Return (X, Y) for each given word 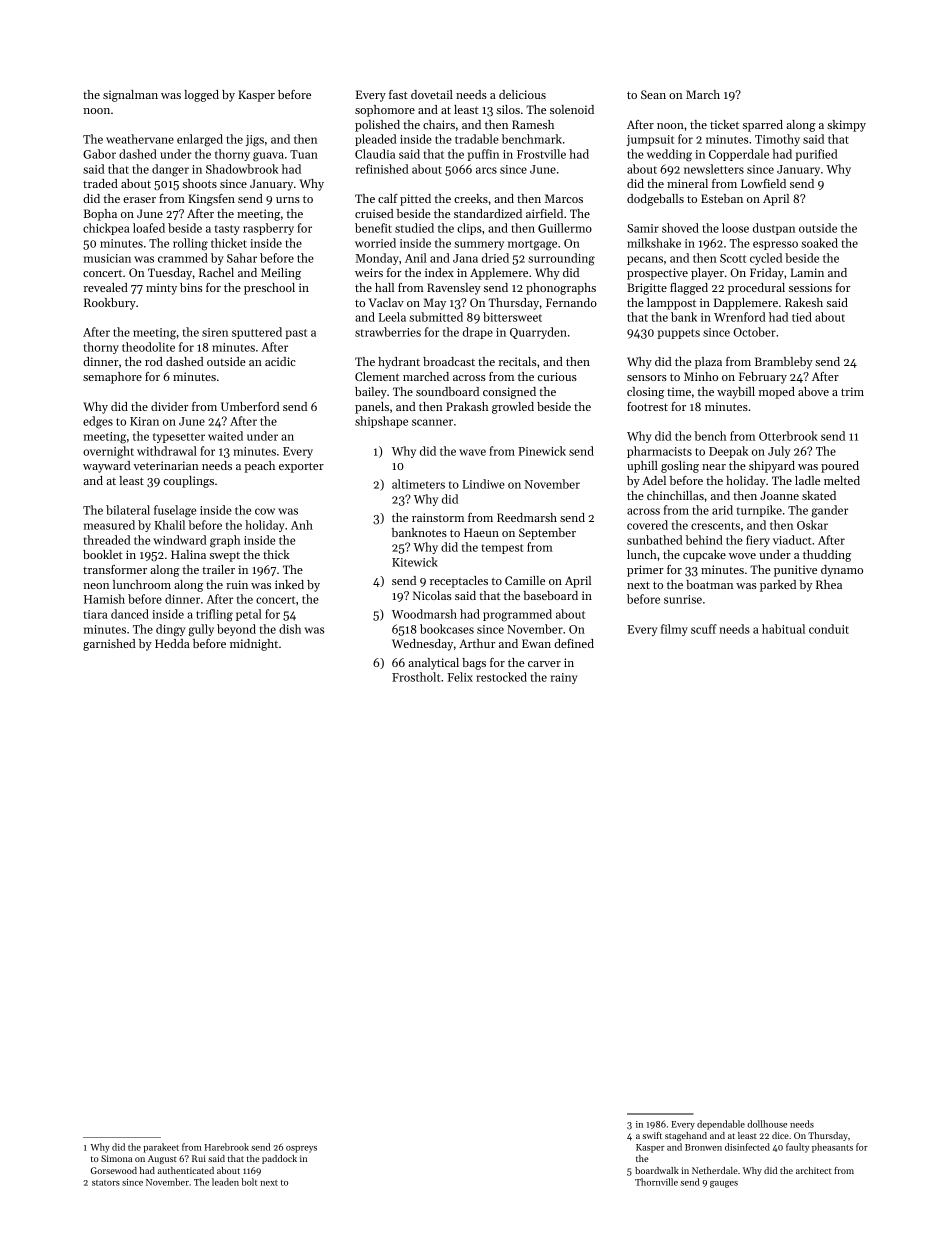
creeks (471, 198)
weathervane (140, 139)
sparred (763, 126)
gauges (724, 1184)
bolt (249, 1182)
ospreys (301, 1149)
